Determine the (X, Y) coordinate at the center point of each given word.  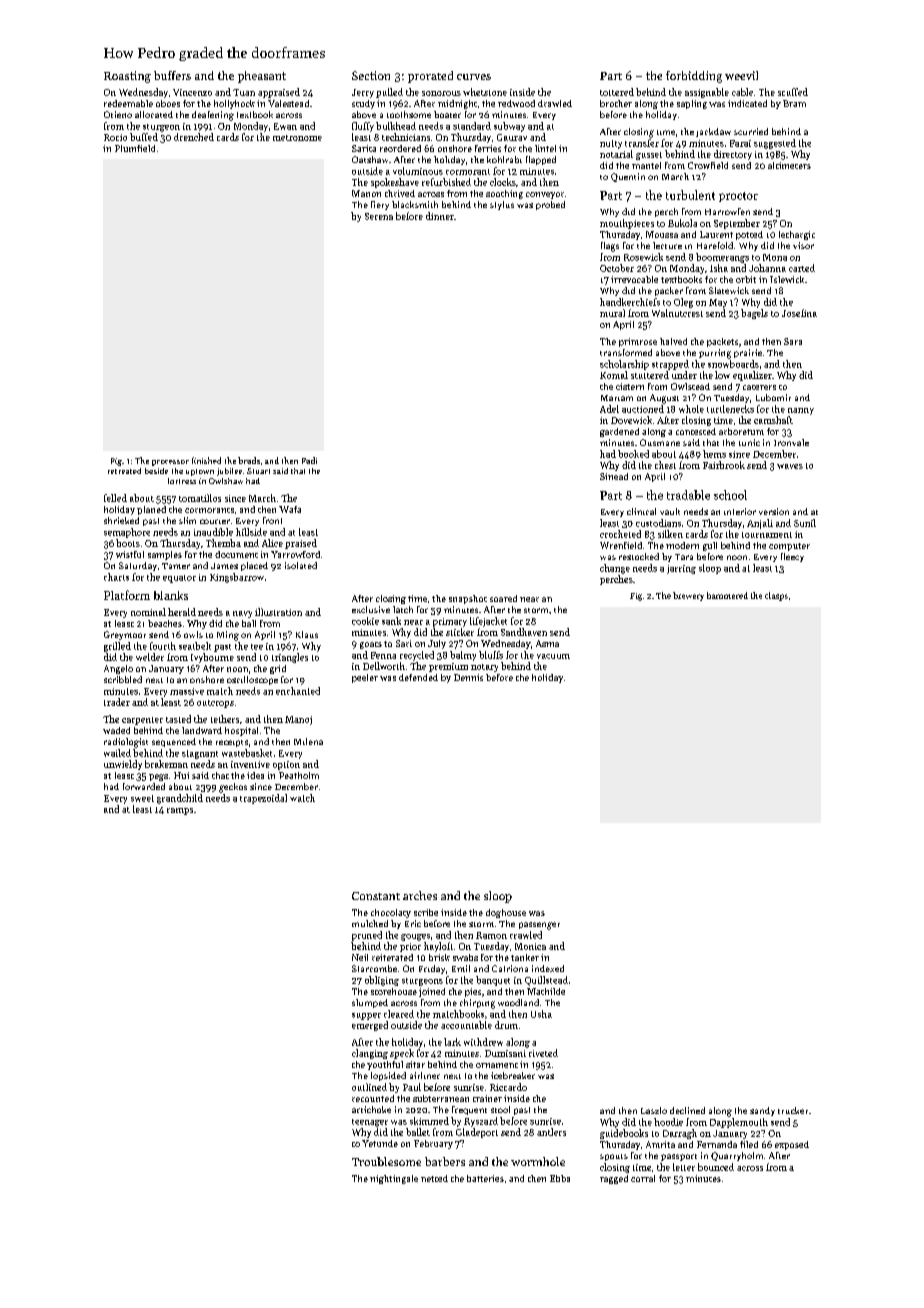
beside (156, 471)
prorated (430, 77)
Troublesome (386, 1161)
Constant (376, 896)
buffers (172, 75)
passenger (539, 926)
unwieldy (123, 765)
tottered (617, 92)
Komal (614, 375)
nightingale (394, 1179)
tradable (688, 495)
